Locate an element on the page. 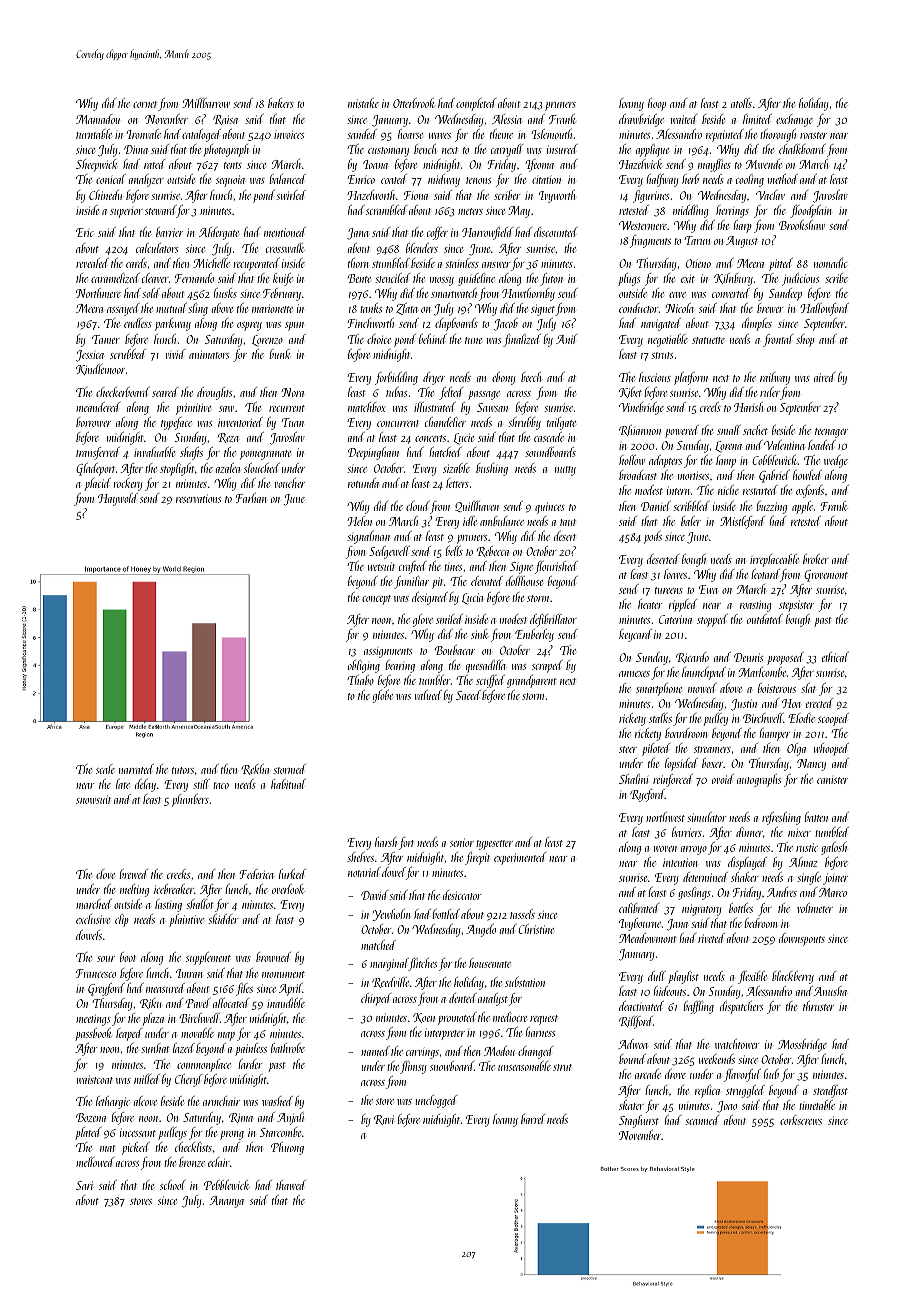  Ananya is located at coordinates (227, 1202).
